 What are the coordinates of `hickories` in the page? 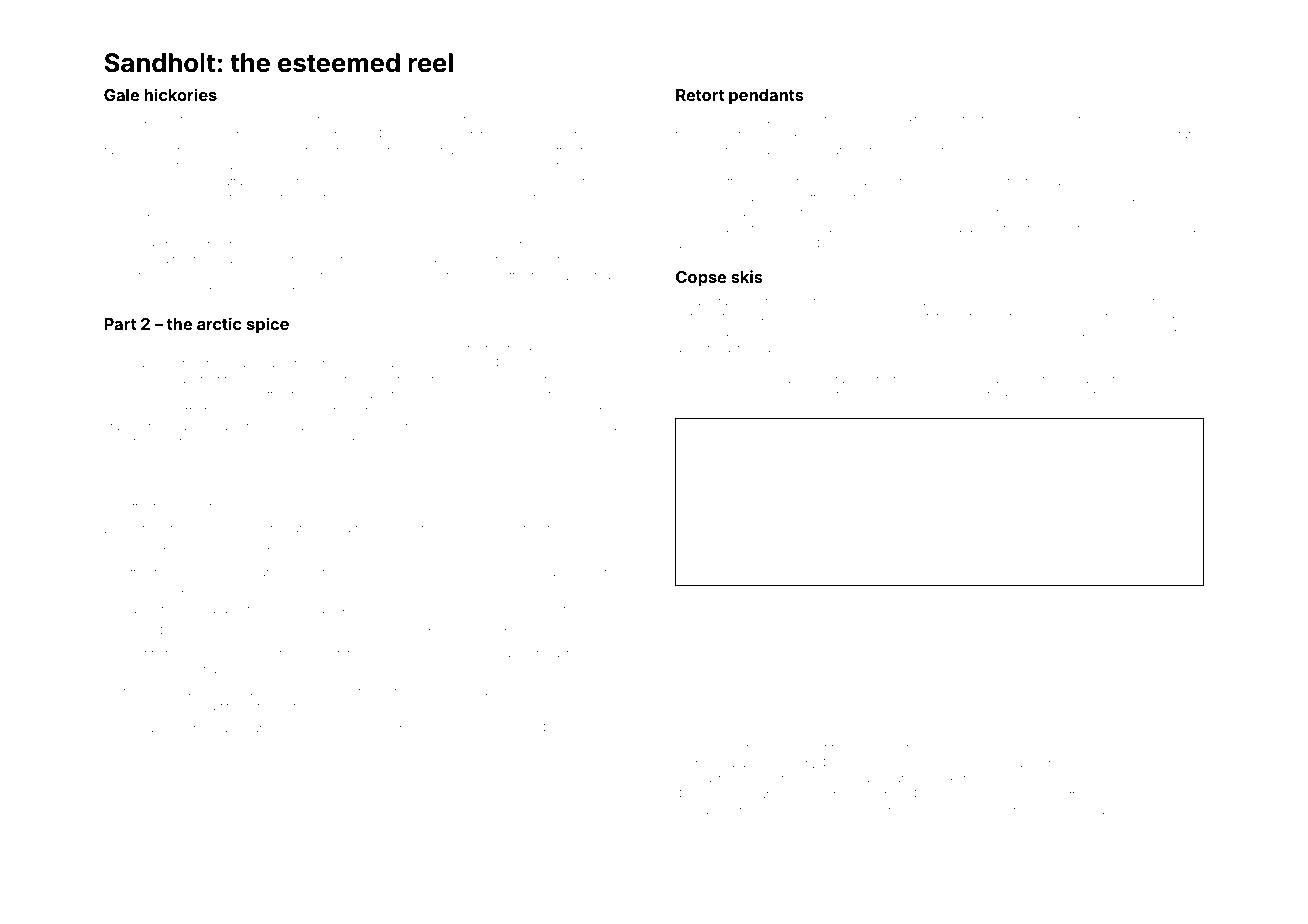 It's located at (180, 94).
